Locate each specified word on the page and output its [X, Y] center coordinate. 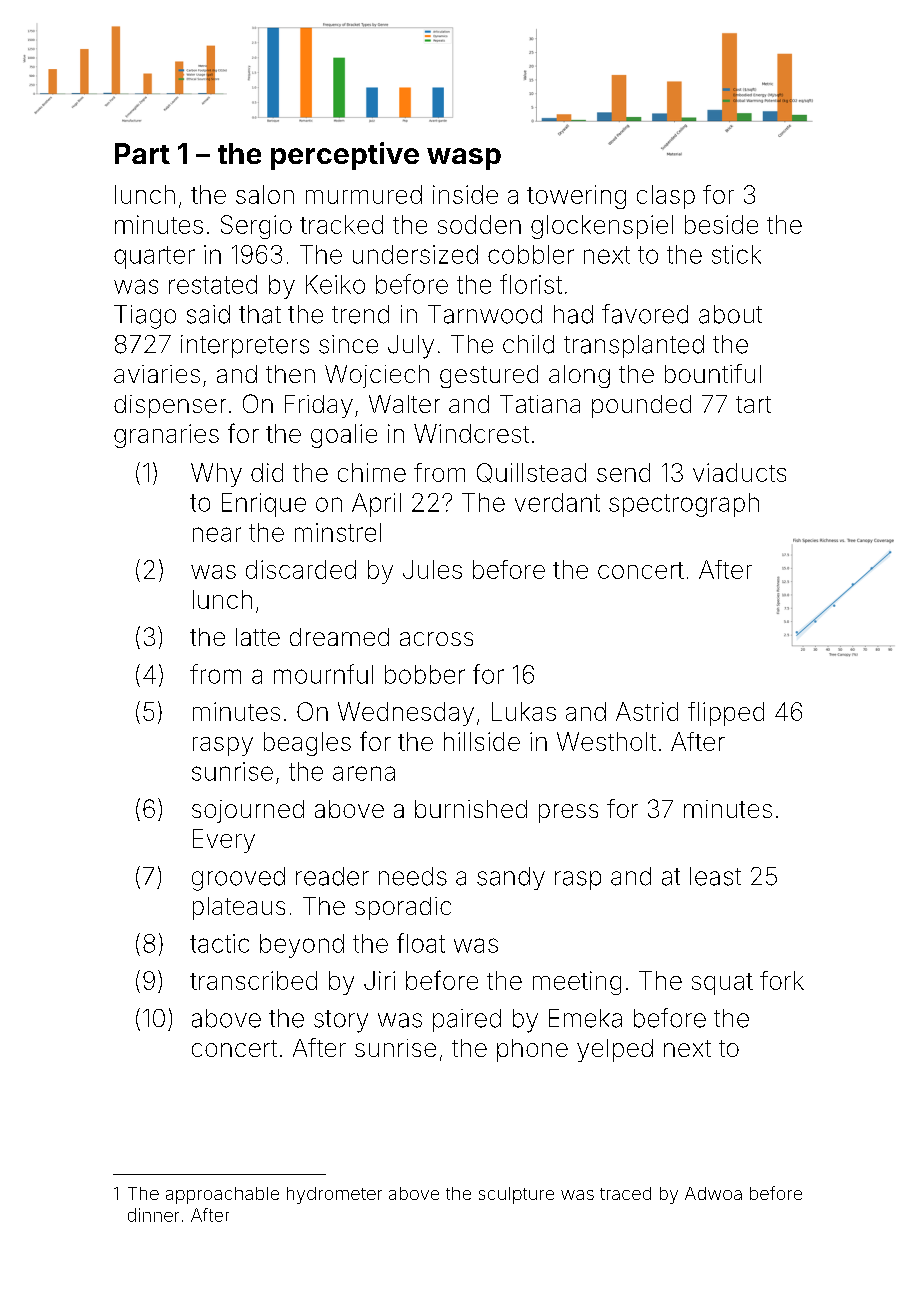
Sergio [256, 227]
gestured [489, 376]
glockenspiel [602, 227]
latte [258, 637]
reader [332, 876]
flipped [726, 714]
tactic [219, 943]
